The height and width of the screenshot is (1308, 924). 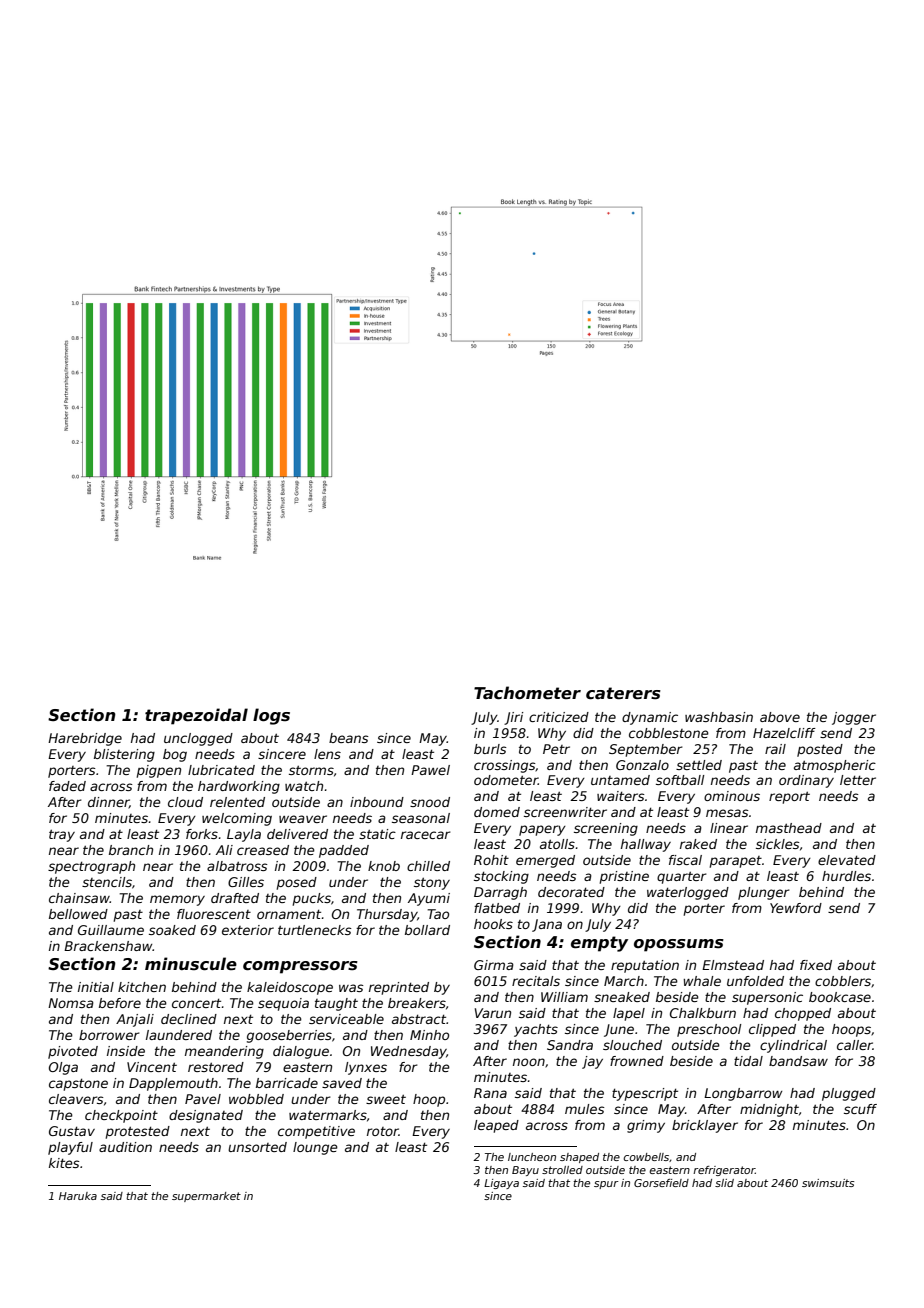 I want to click on fiscal, so click(x=685, y=860).
